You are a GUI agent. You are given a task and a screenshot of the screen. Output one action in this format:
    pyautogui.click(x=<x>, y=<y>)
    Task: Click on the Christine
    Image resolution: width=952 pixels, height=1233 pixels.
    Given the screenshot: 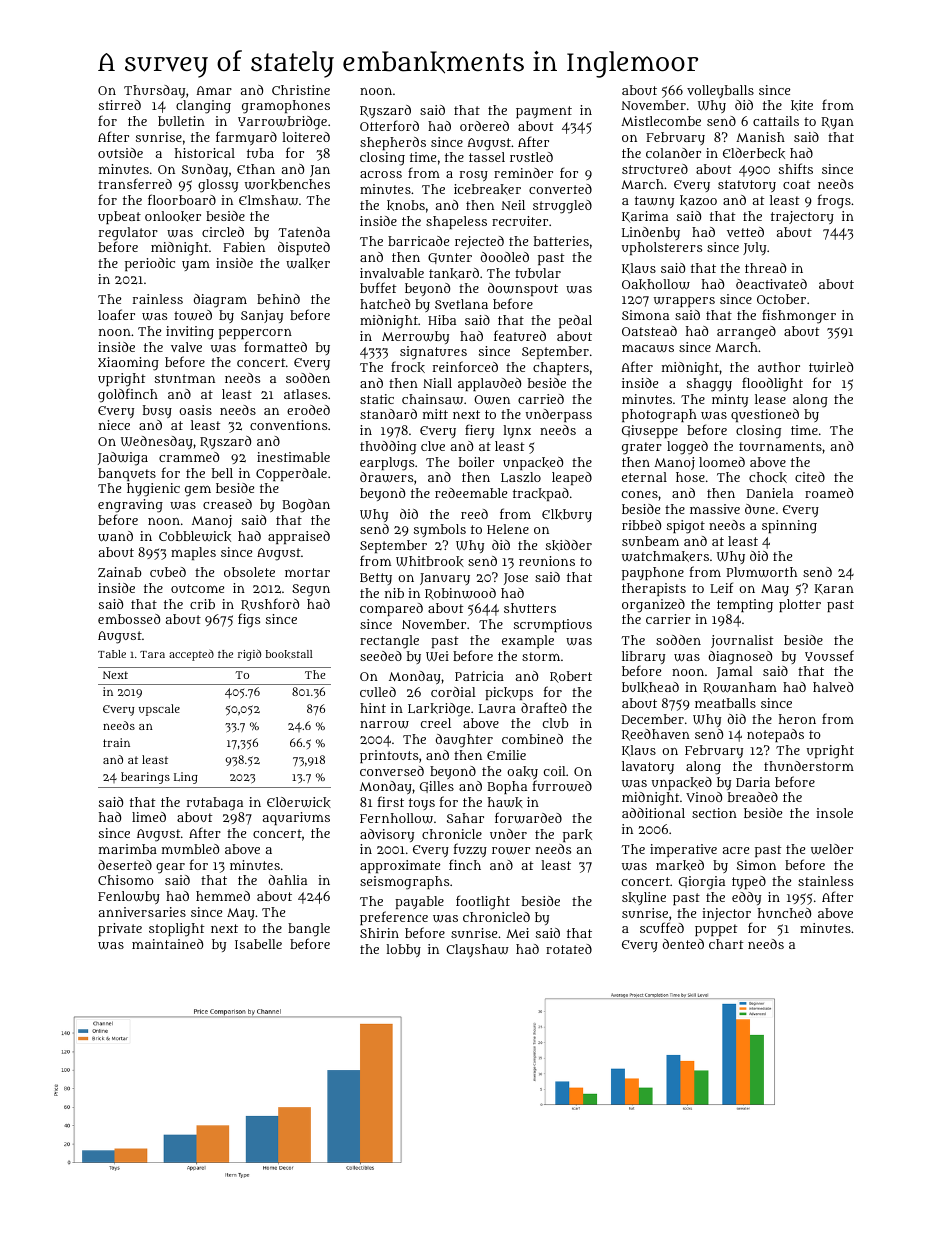 What is the action you would take?
    pyautogui.click(x=301, y=90)
